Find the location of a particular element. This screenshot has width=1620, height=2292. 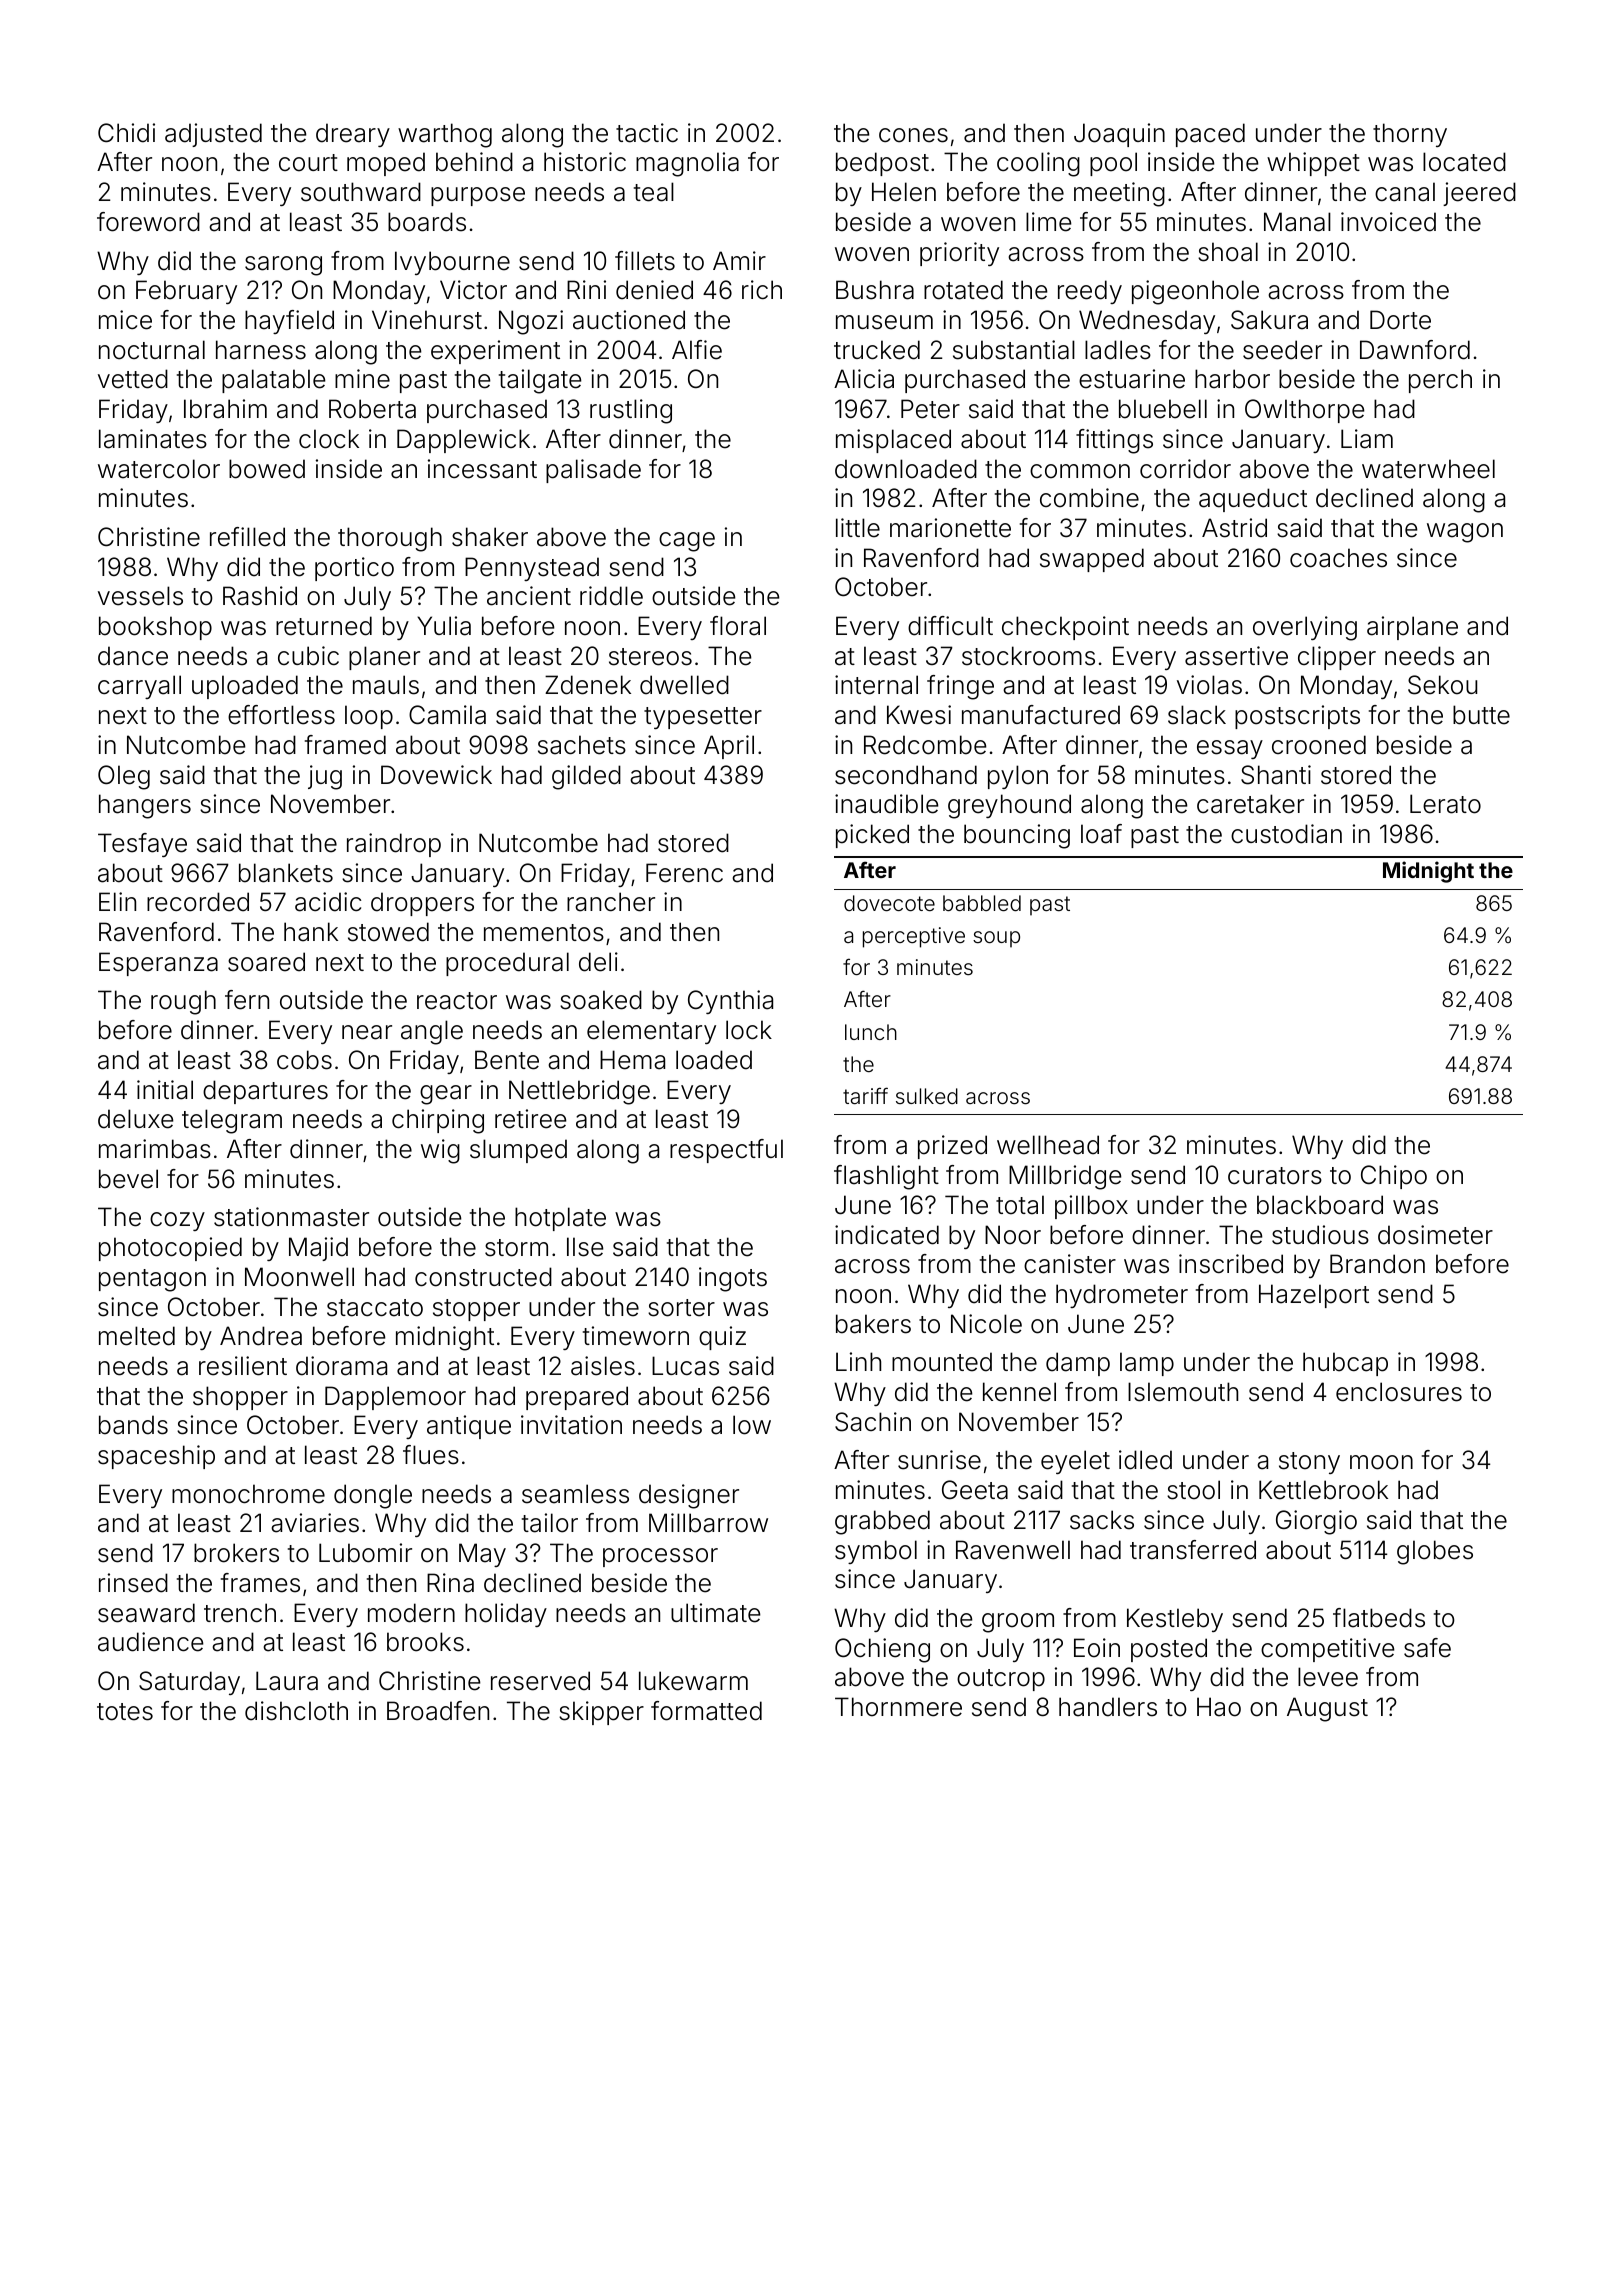

August is located at coordinates (1327, 1709).
